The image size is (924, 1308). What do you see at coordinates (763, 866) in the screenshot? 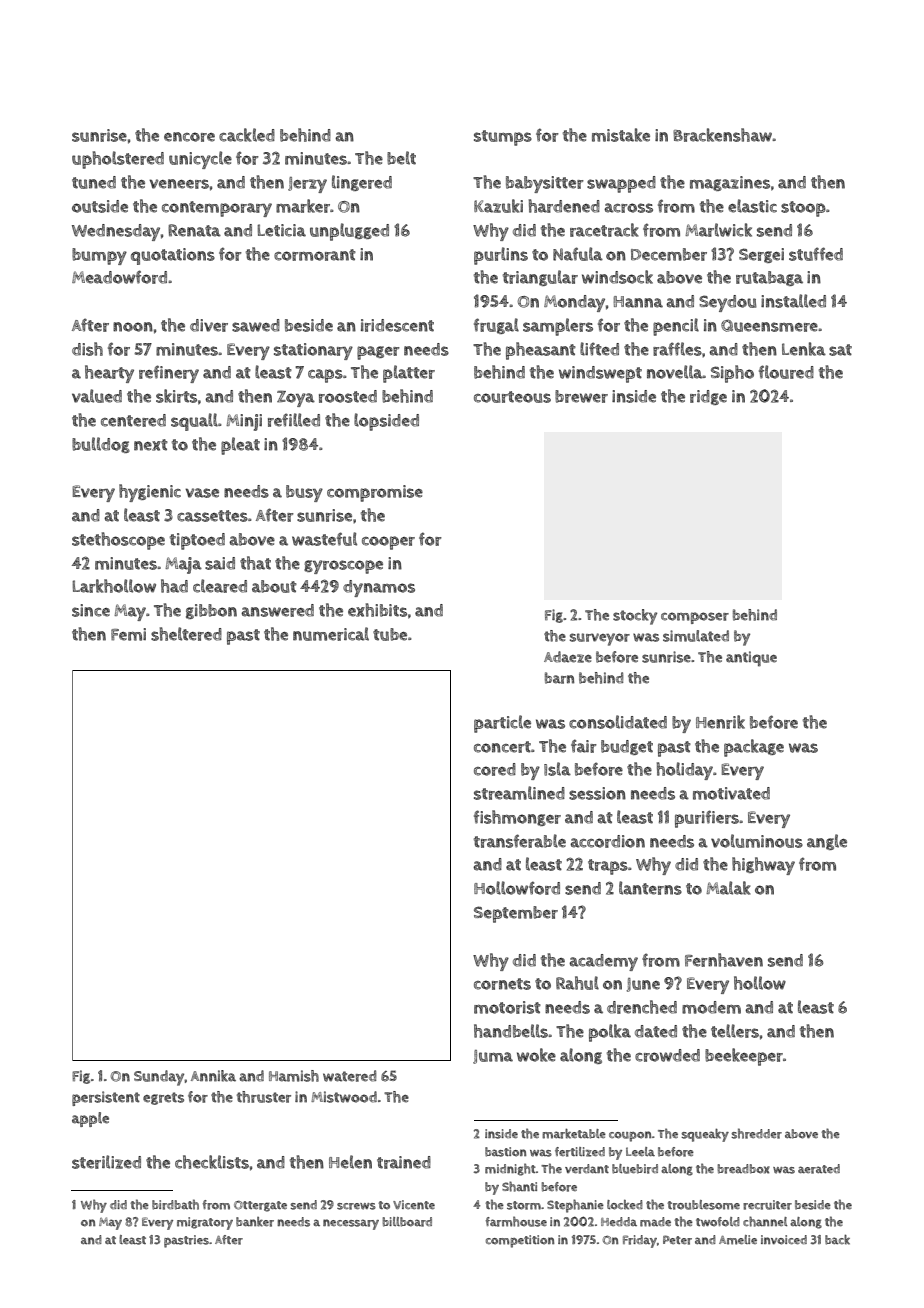
I see `highway` at bounding box center [763, 866].
